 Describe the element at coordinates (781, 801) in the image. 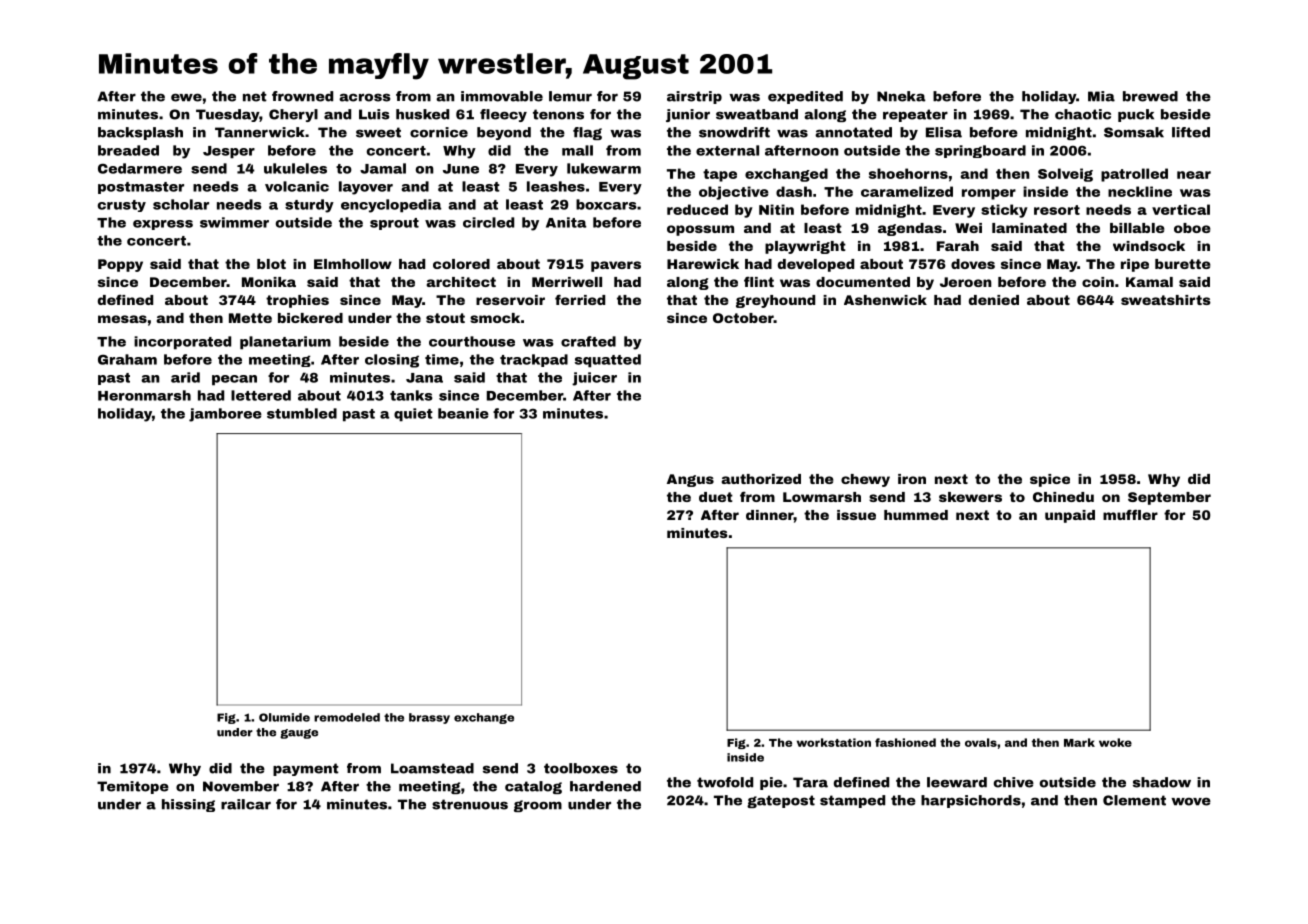

I see `gatepost` at that location.
